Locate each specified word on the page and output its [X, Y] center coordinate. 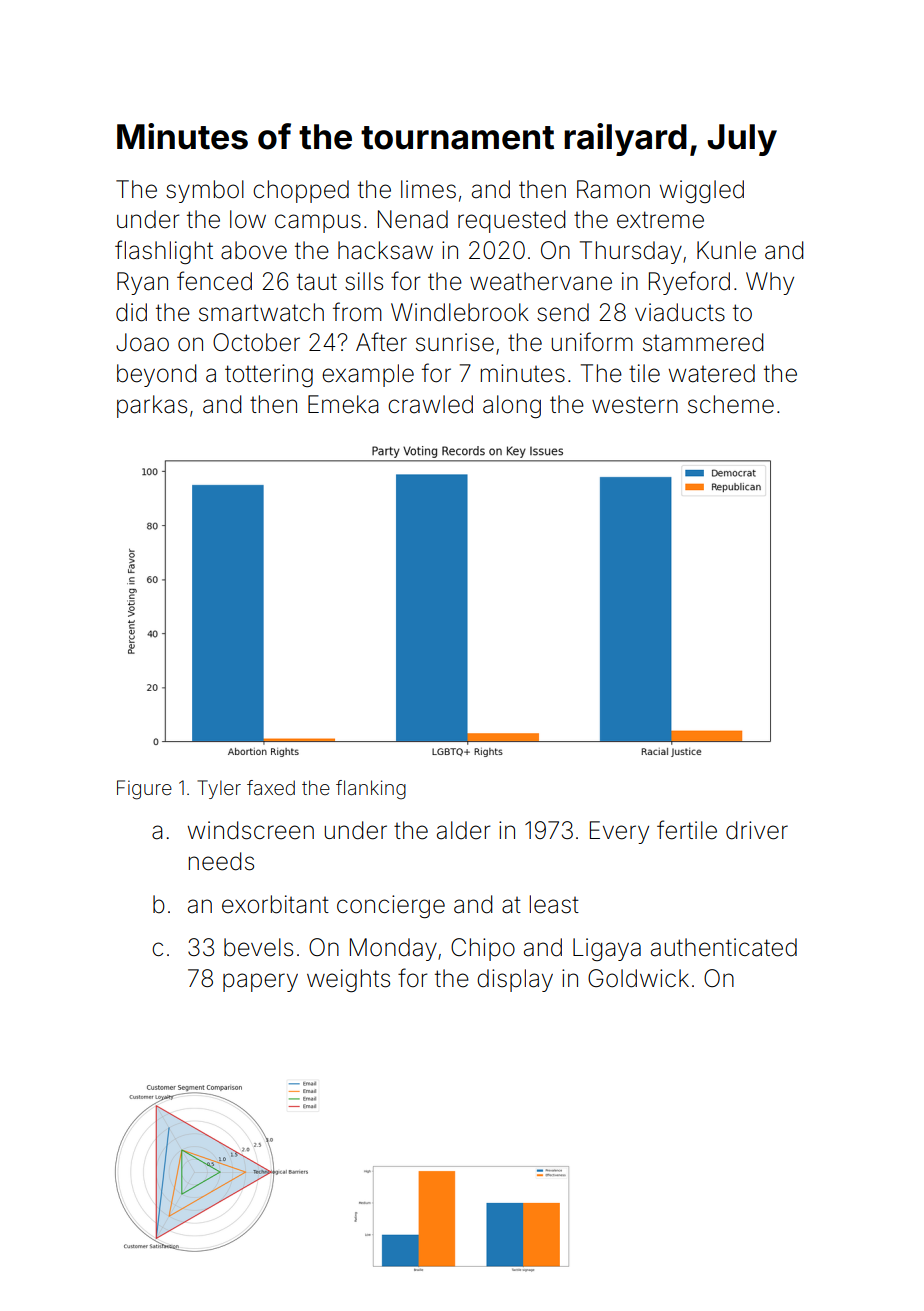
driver [757, 830]
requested [511, 221]
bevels [258, 947]
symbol [205, 191]
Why [770, 283]
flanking [371, 790]
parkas [152, 406]
